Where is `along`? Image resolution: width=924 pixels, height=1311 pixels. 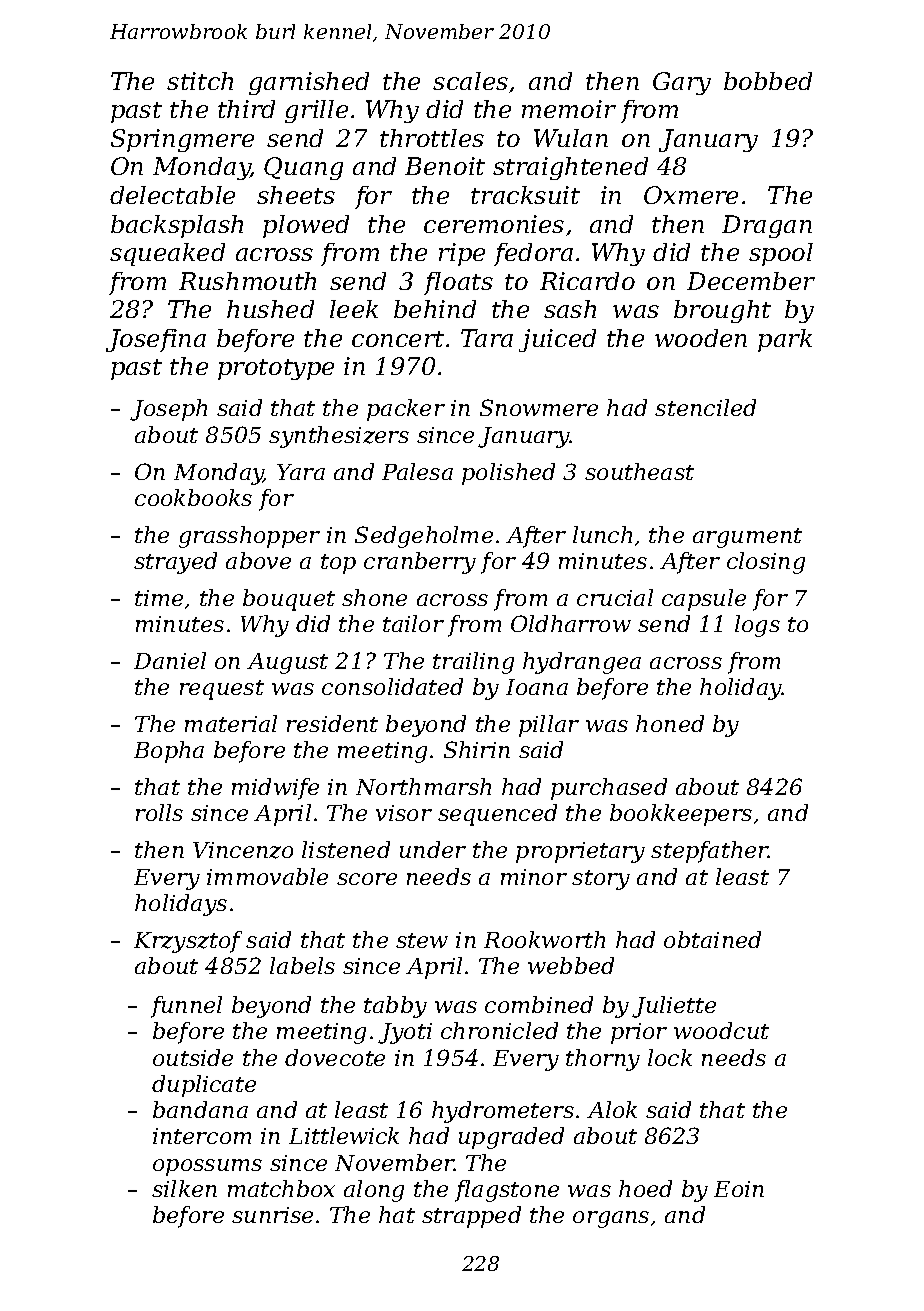
along is located at coordinates (374, 1191).
